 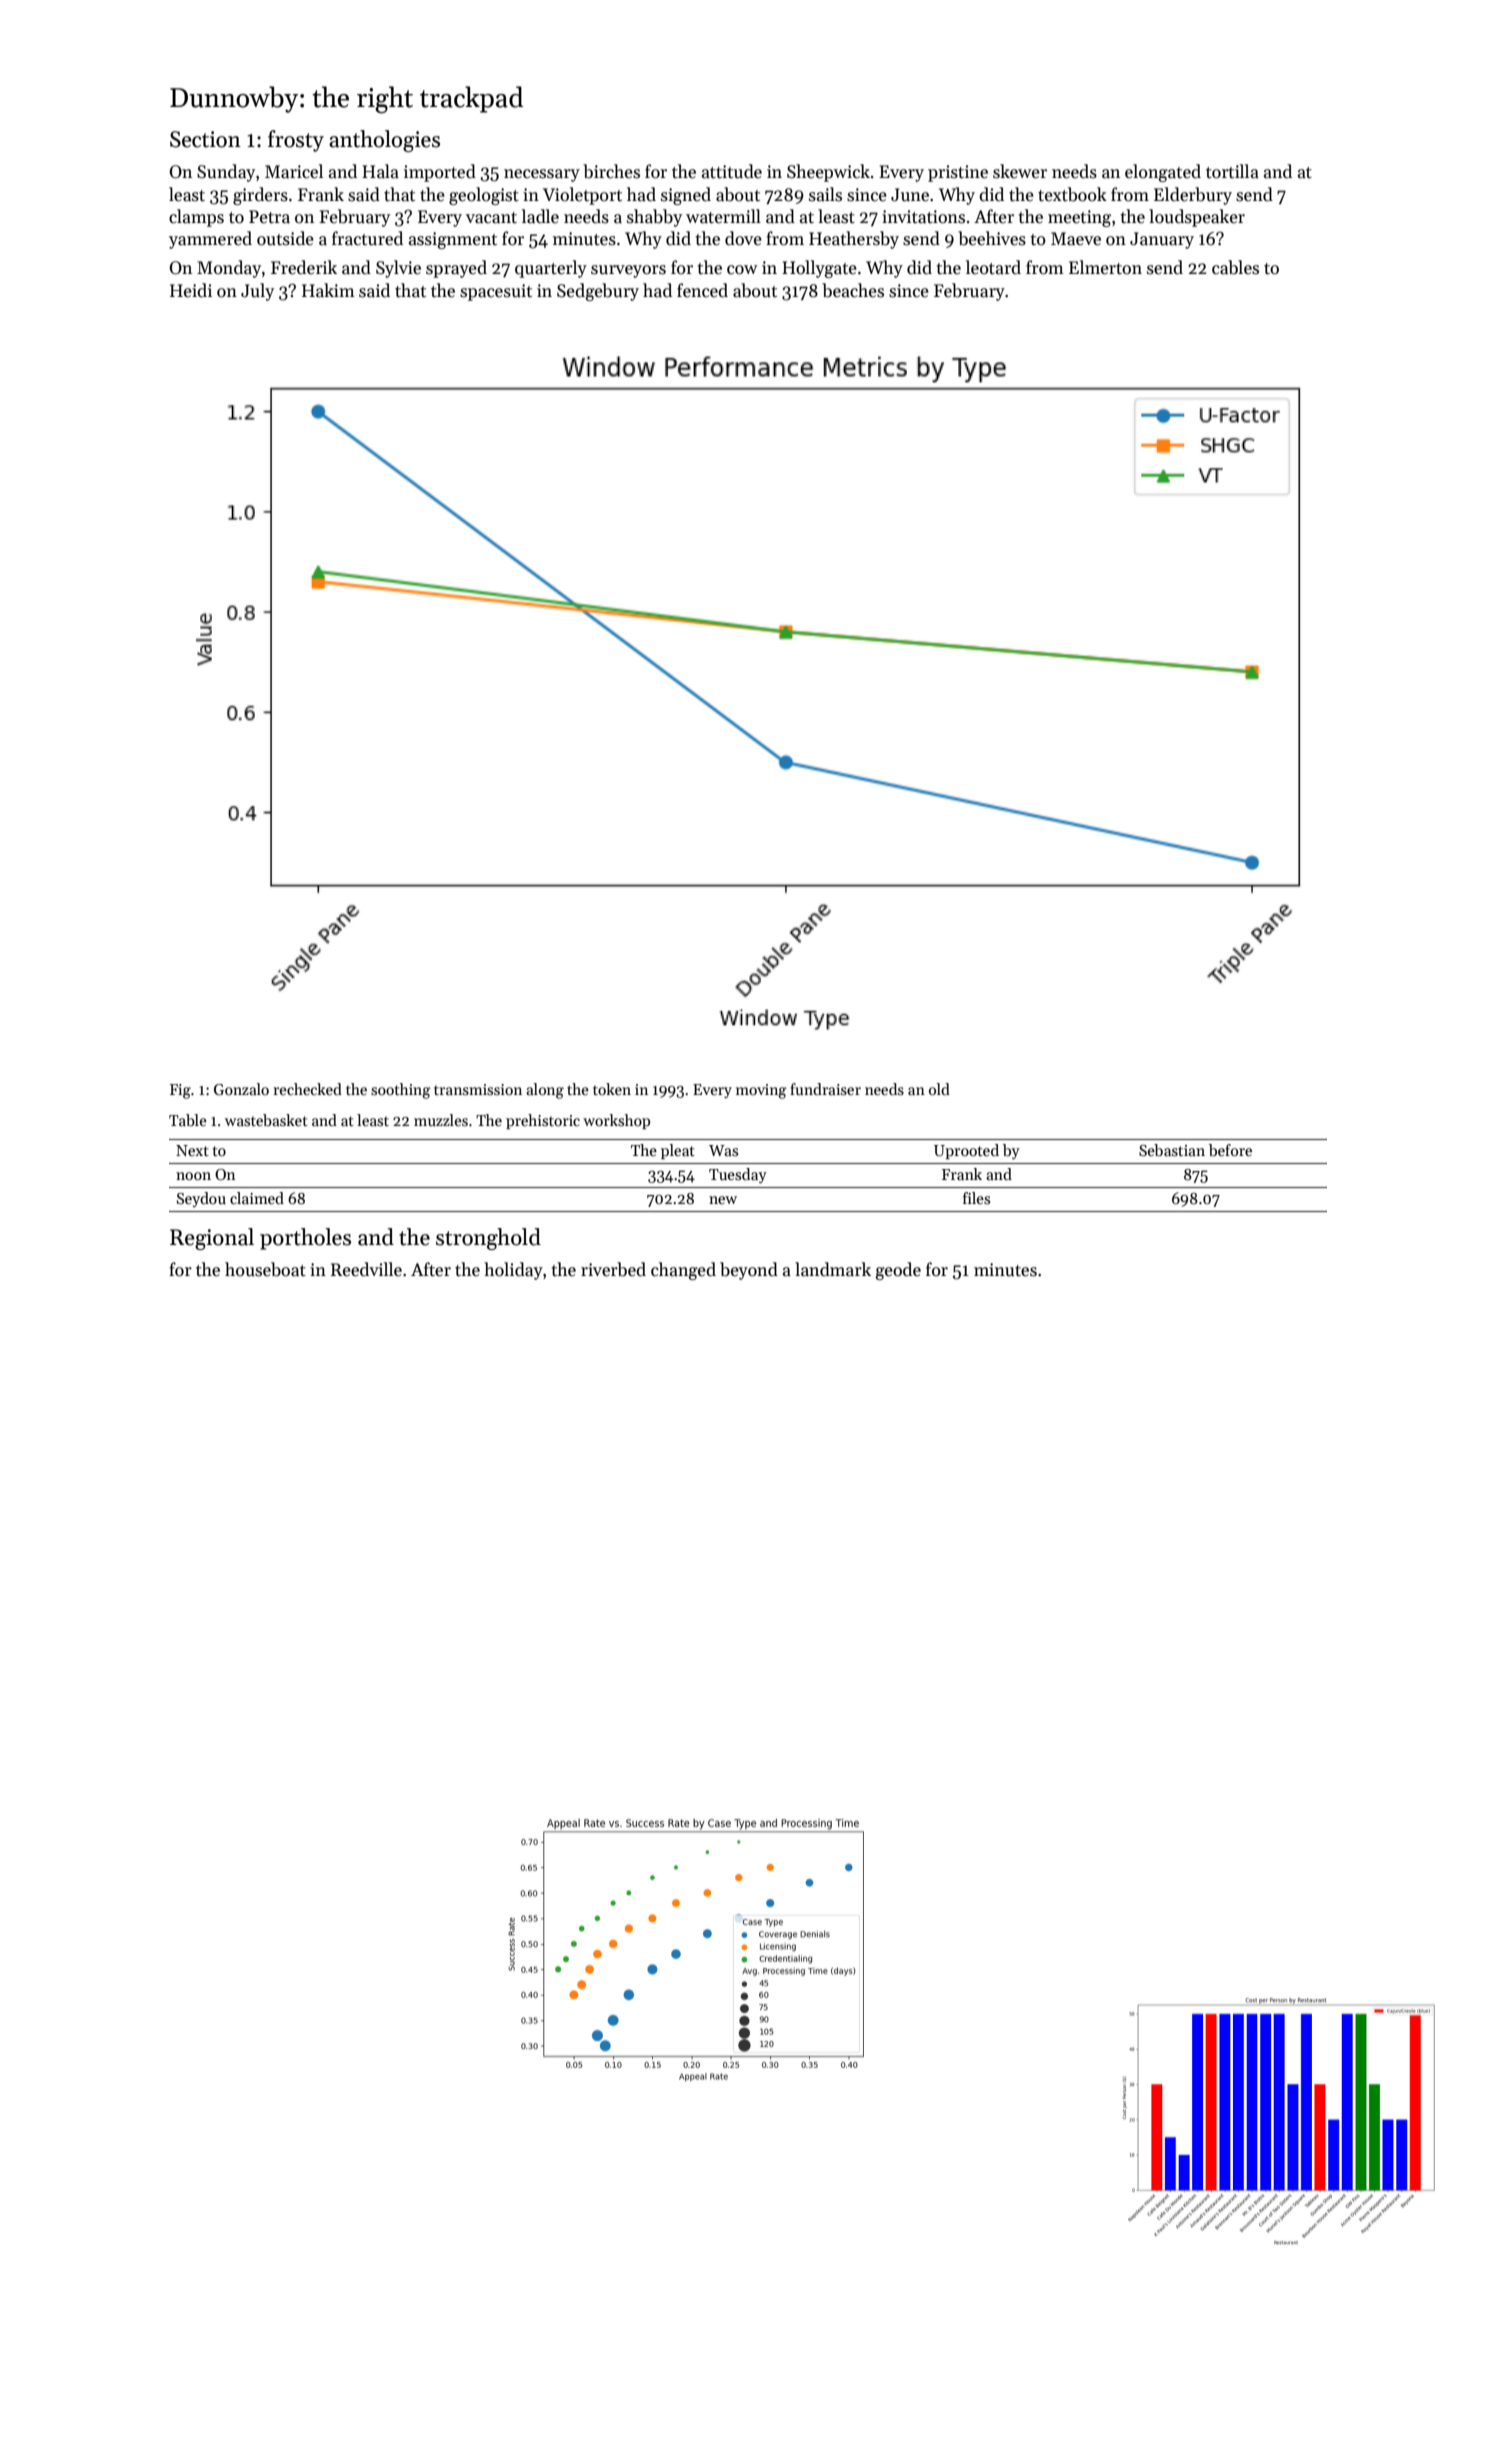 What do you see at coordinates (296, 141) in the screenshot?
I see `frosty` at bounding box center [296, 141].
